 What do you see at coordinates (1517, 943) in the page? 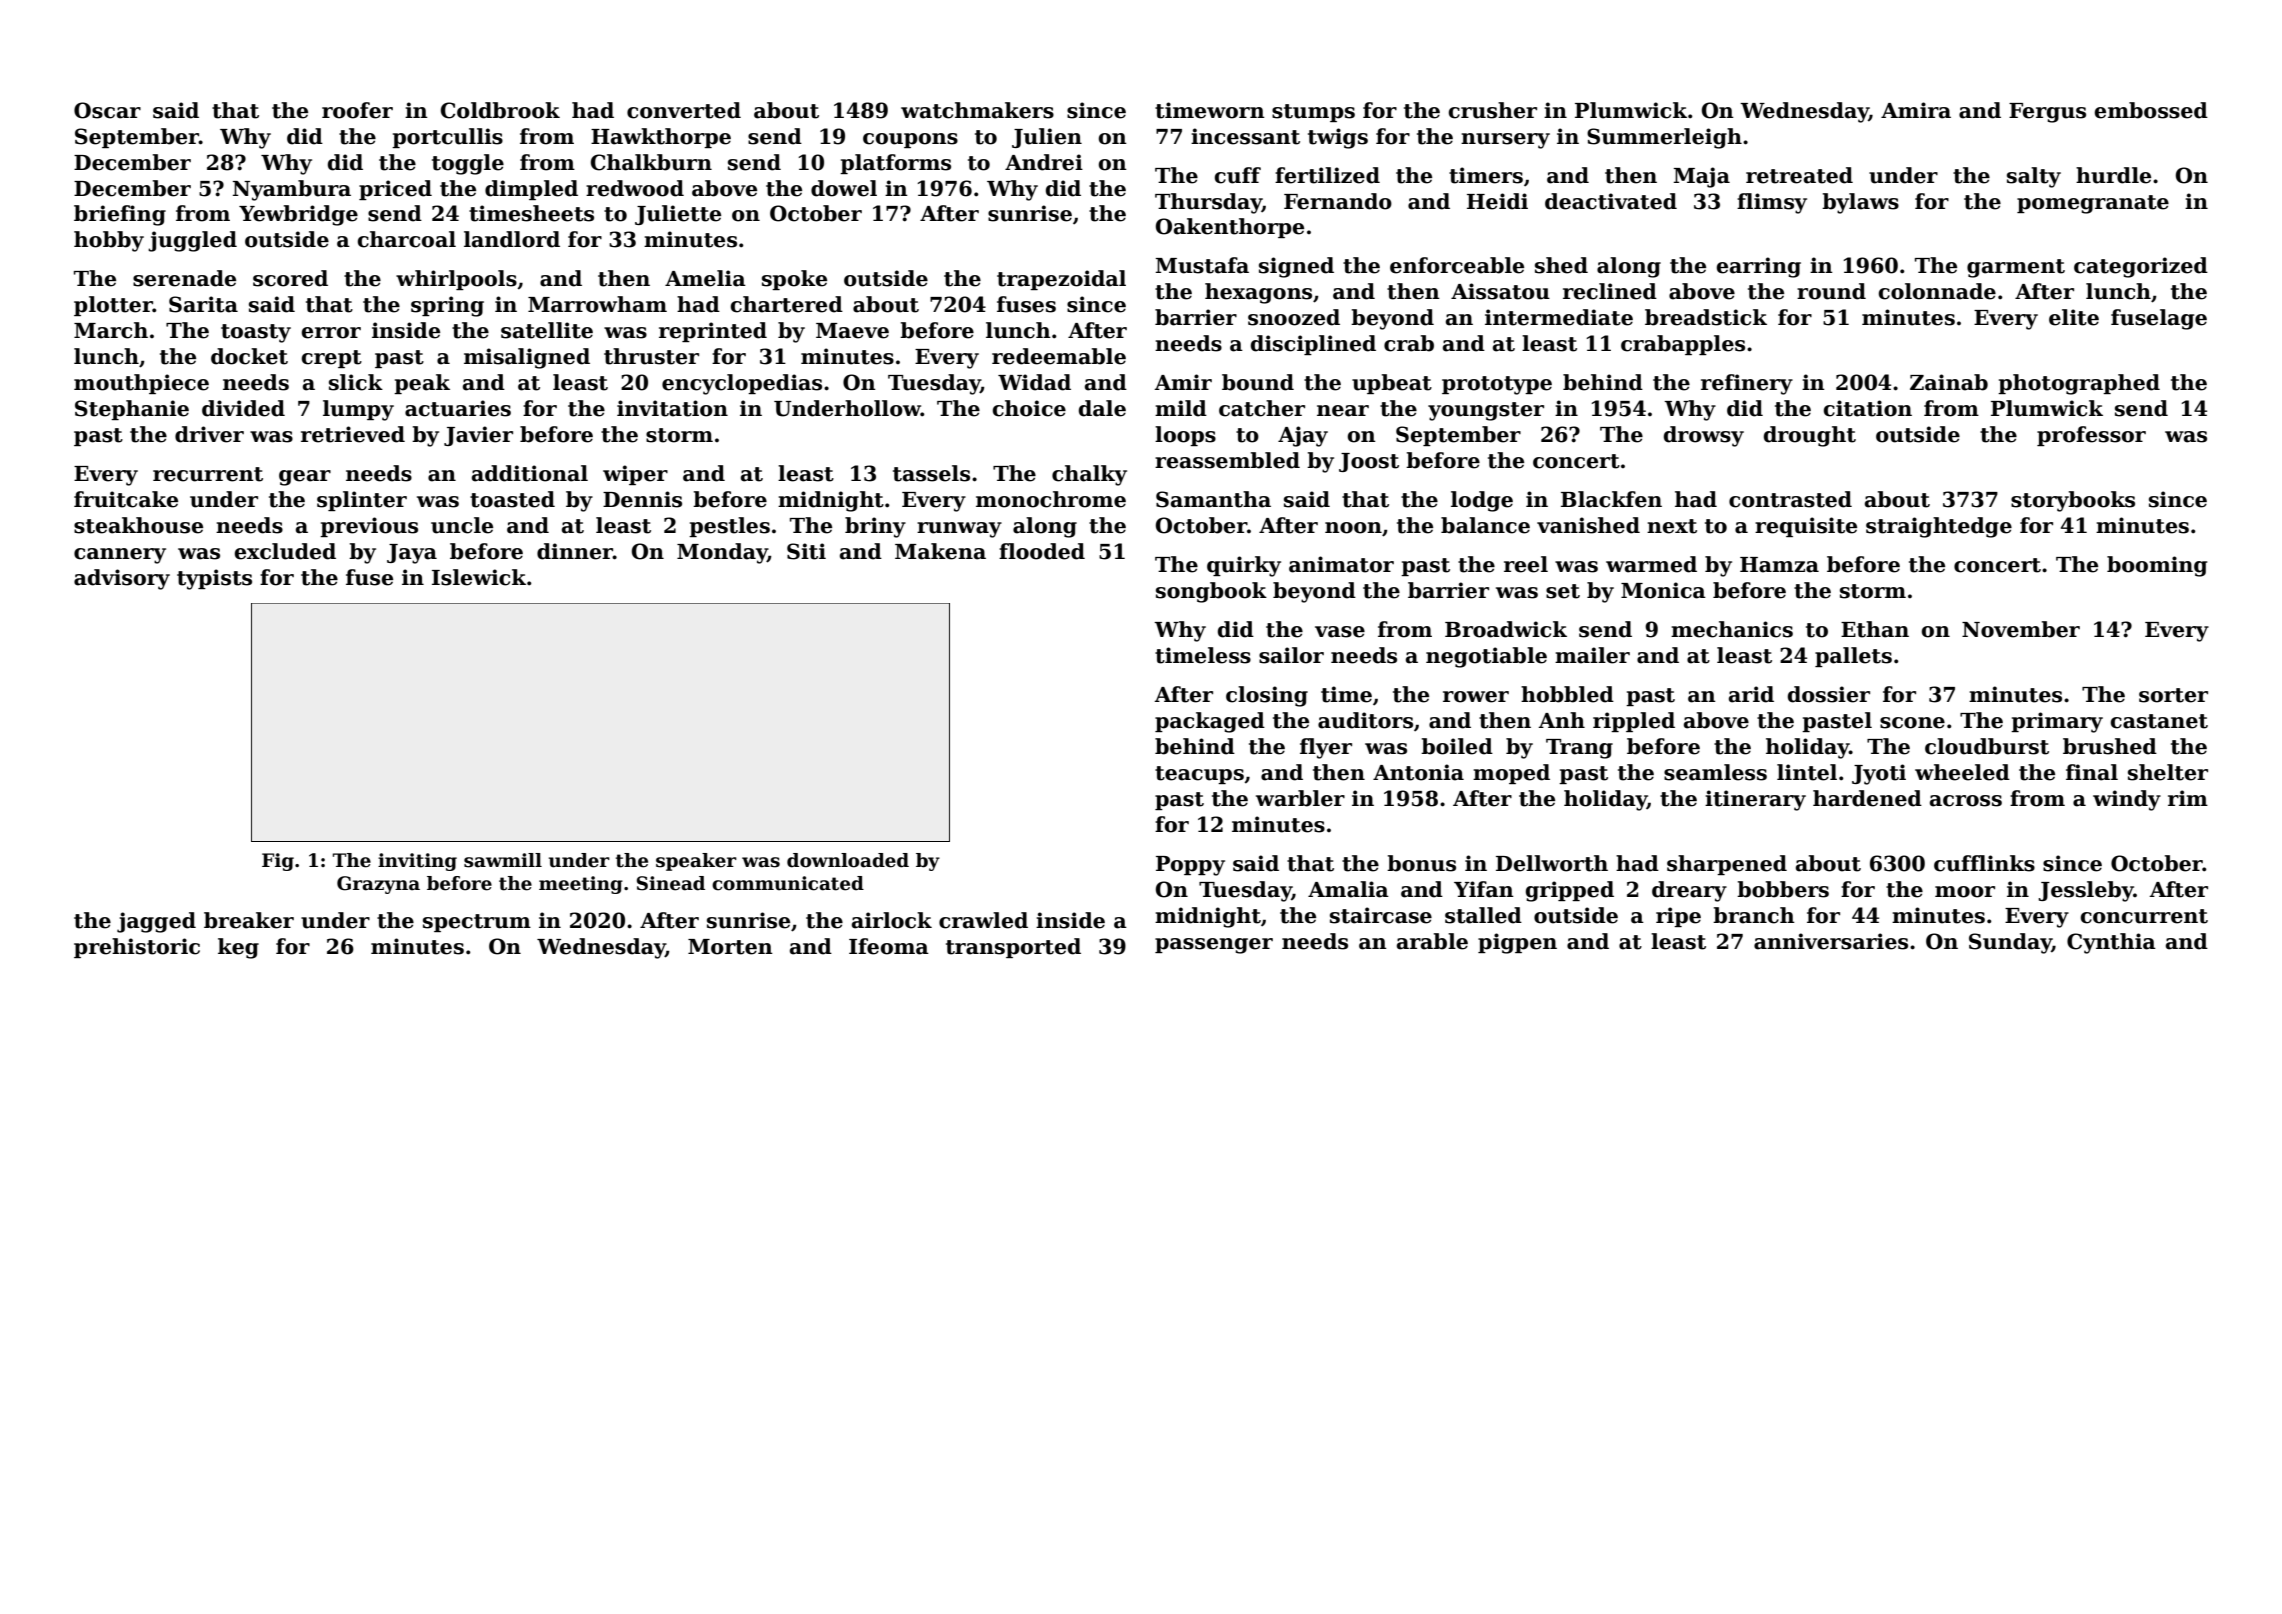
I see `pigpen` at bounding box center [1517, 943].
